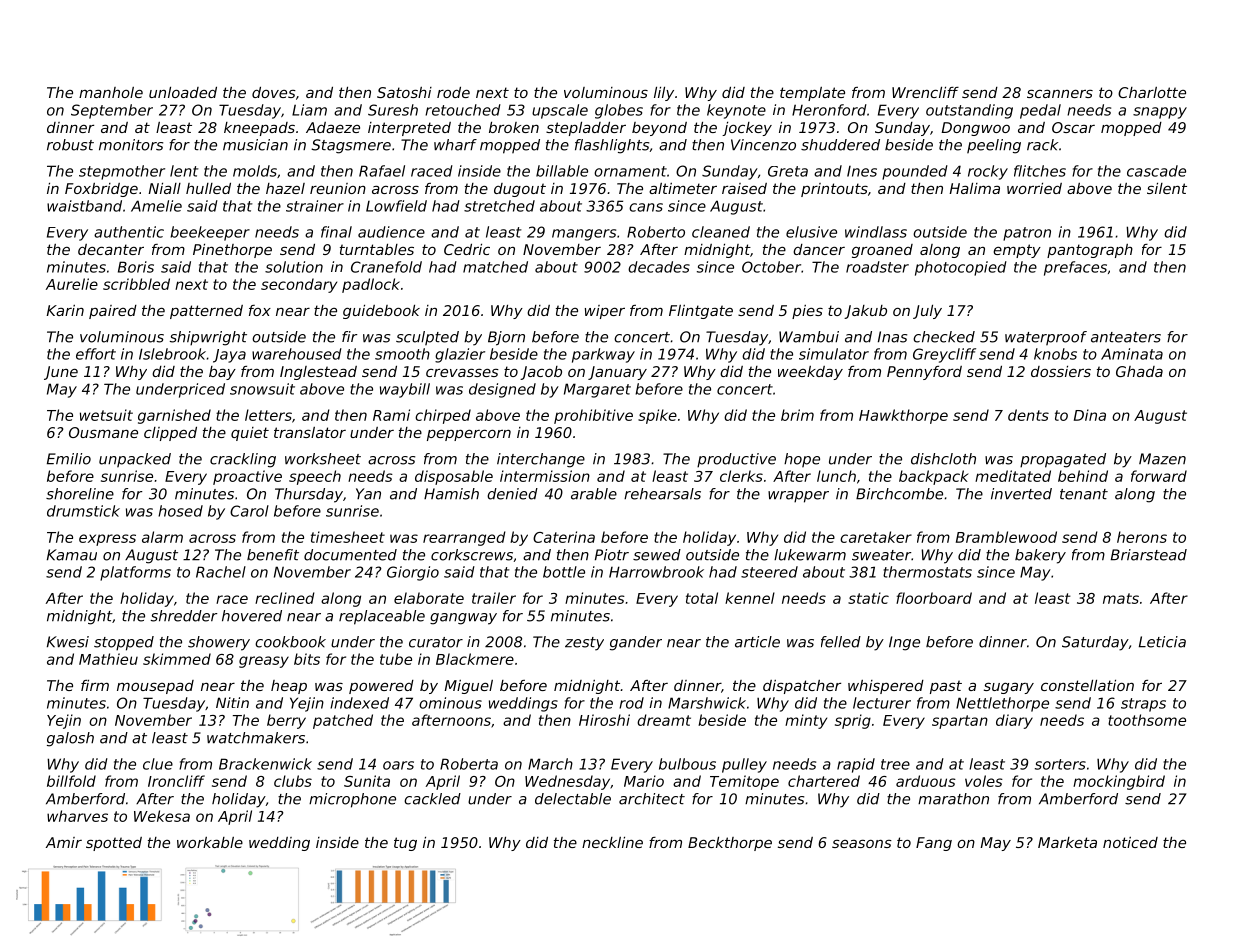 The width and height of the screenshot is (1233, 952). I want to click on sorters, so click(1060, 764).
